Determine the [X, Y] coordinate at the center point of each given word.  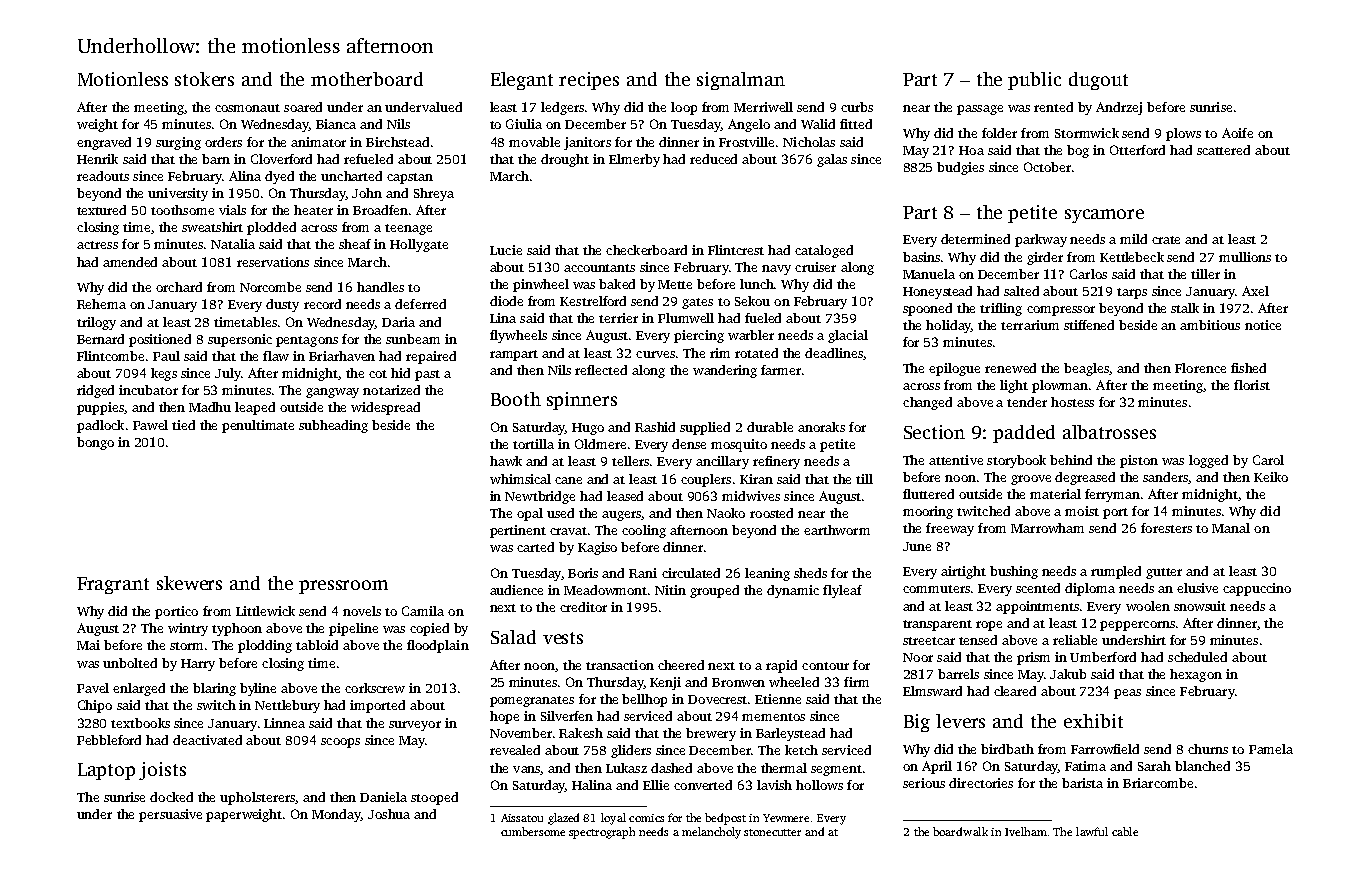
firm [856, 682]
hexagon [1196, 675]
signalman [741, 81]
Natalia [233, 244]
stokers [204, 79]
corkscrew [375, 688]
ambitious [1210, 325]
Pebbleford [109, 740]
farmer [781, 370]
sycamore [1104, 216]
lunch [757, 284]
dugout [1098, 81]
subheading [333, 426]
